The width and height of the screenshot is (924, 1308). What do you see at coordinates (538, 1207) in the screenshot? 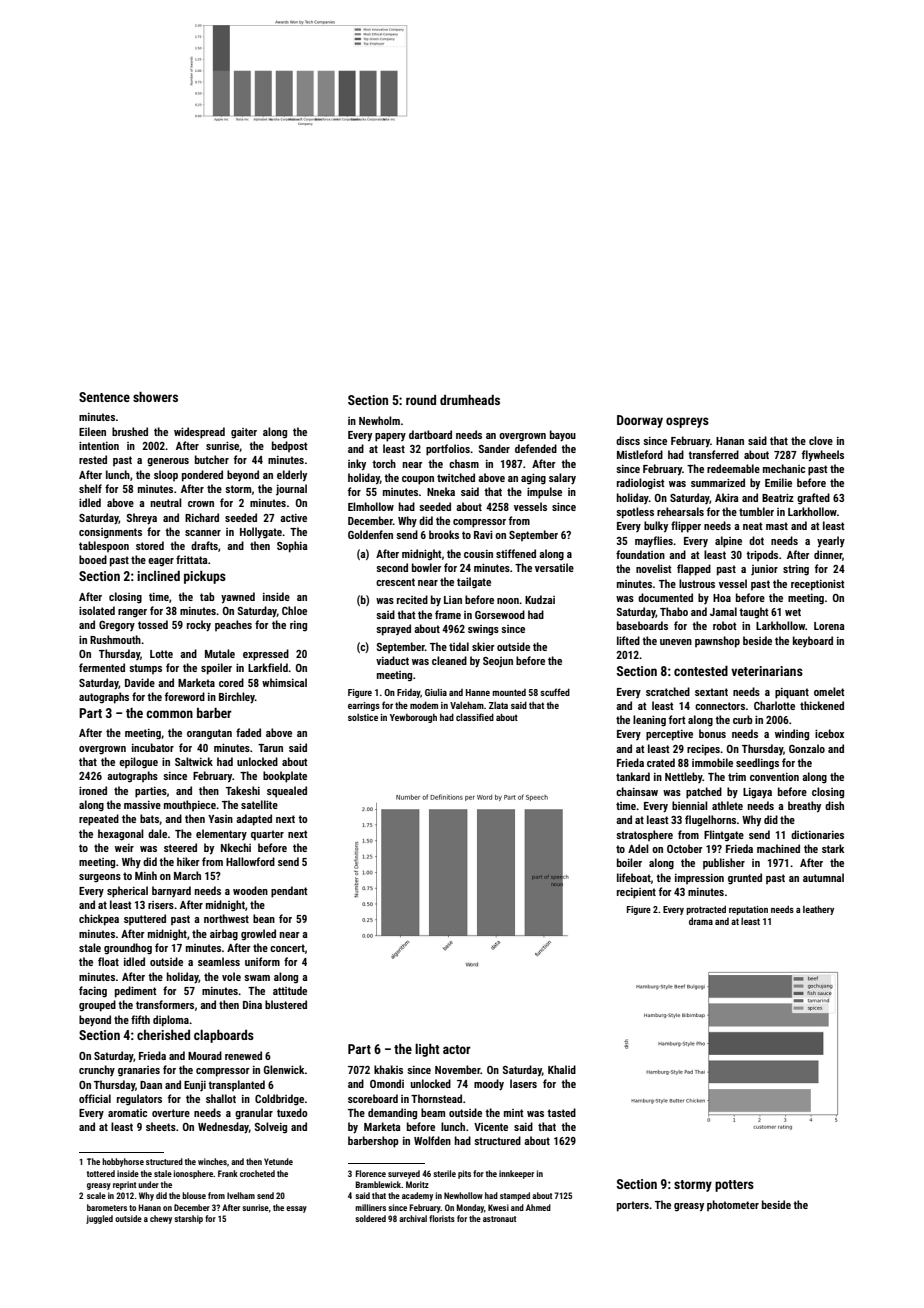
I see `Ahmed` at bounding box center [538, 1207].
